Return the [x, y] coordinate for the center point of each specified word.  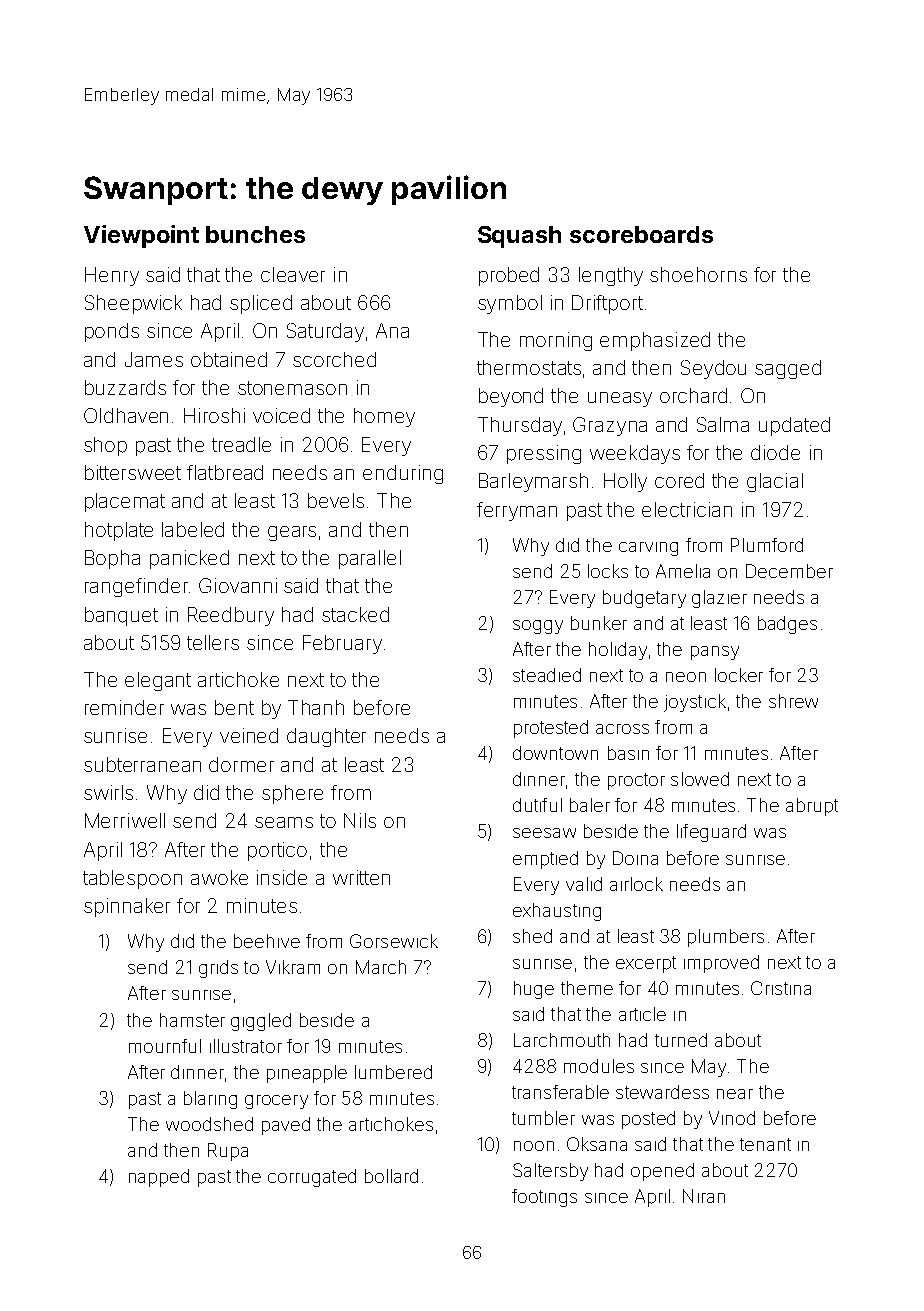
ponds [112, 332]
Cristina [781, 988]
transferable [560, 1092]
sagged [788, 369]
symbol [510, 304]
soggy [538, 627]
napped [159, 1178]
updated [794, 426]
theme [587, 988]
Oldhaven [126, 415]
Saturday [325, 332]
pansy [715, 653]
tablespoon [132, 879]
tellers [213, 642]
